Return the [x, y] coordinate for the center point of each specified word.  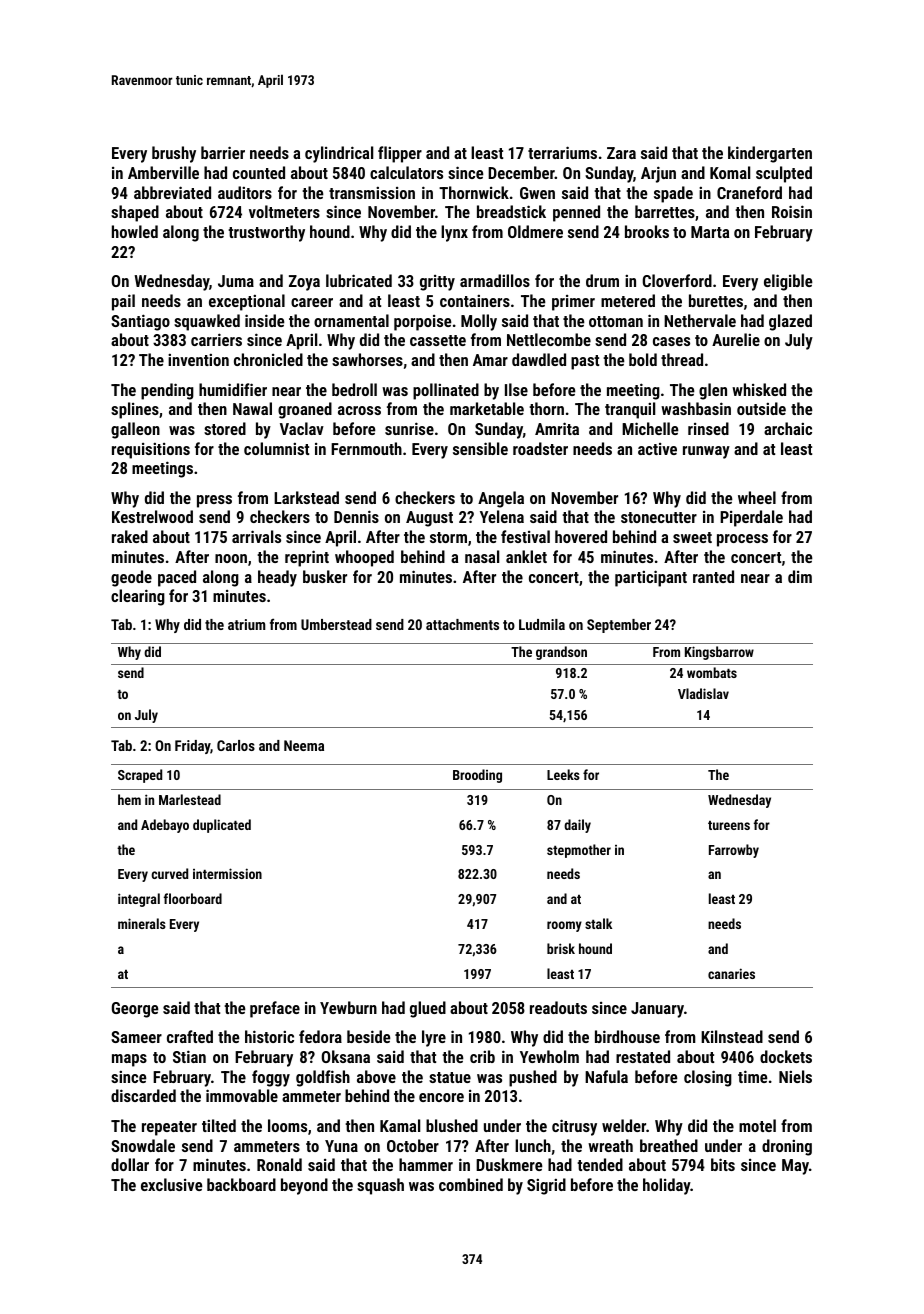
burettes [716, 300]
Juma [236, 281]
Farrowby [734, 851]
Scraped [140, 776]
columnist [276, 448]
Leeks [563, 774]
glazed [790, 322]
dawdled [539, 359]
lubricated [359, 280]
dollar [130, 1164]
